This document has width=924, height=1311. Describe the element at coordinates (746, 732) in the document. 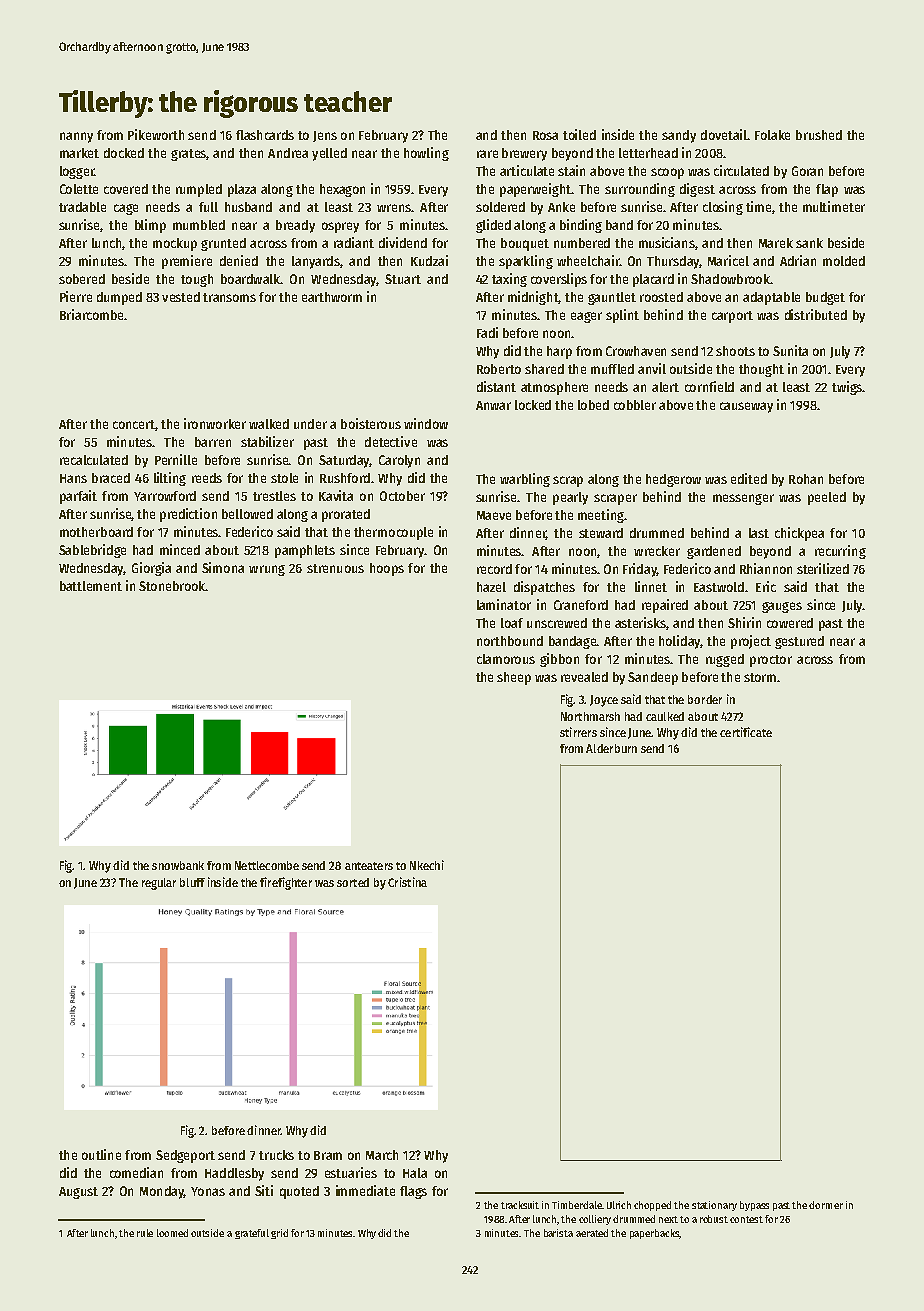

I see `certificate` at that location.
